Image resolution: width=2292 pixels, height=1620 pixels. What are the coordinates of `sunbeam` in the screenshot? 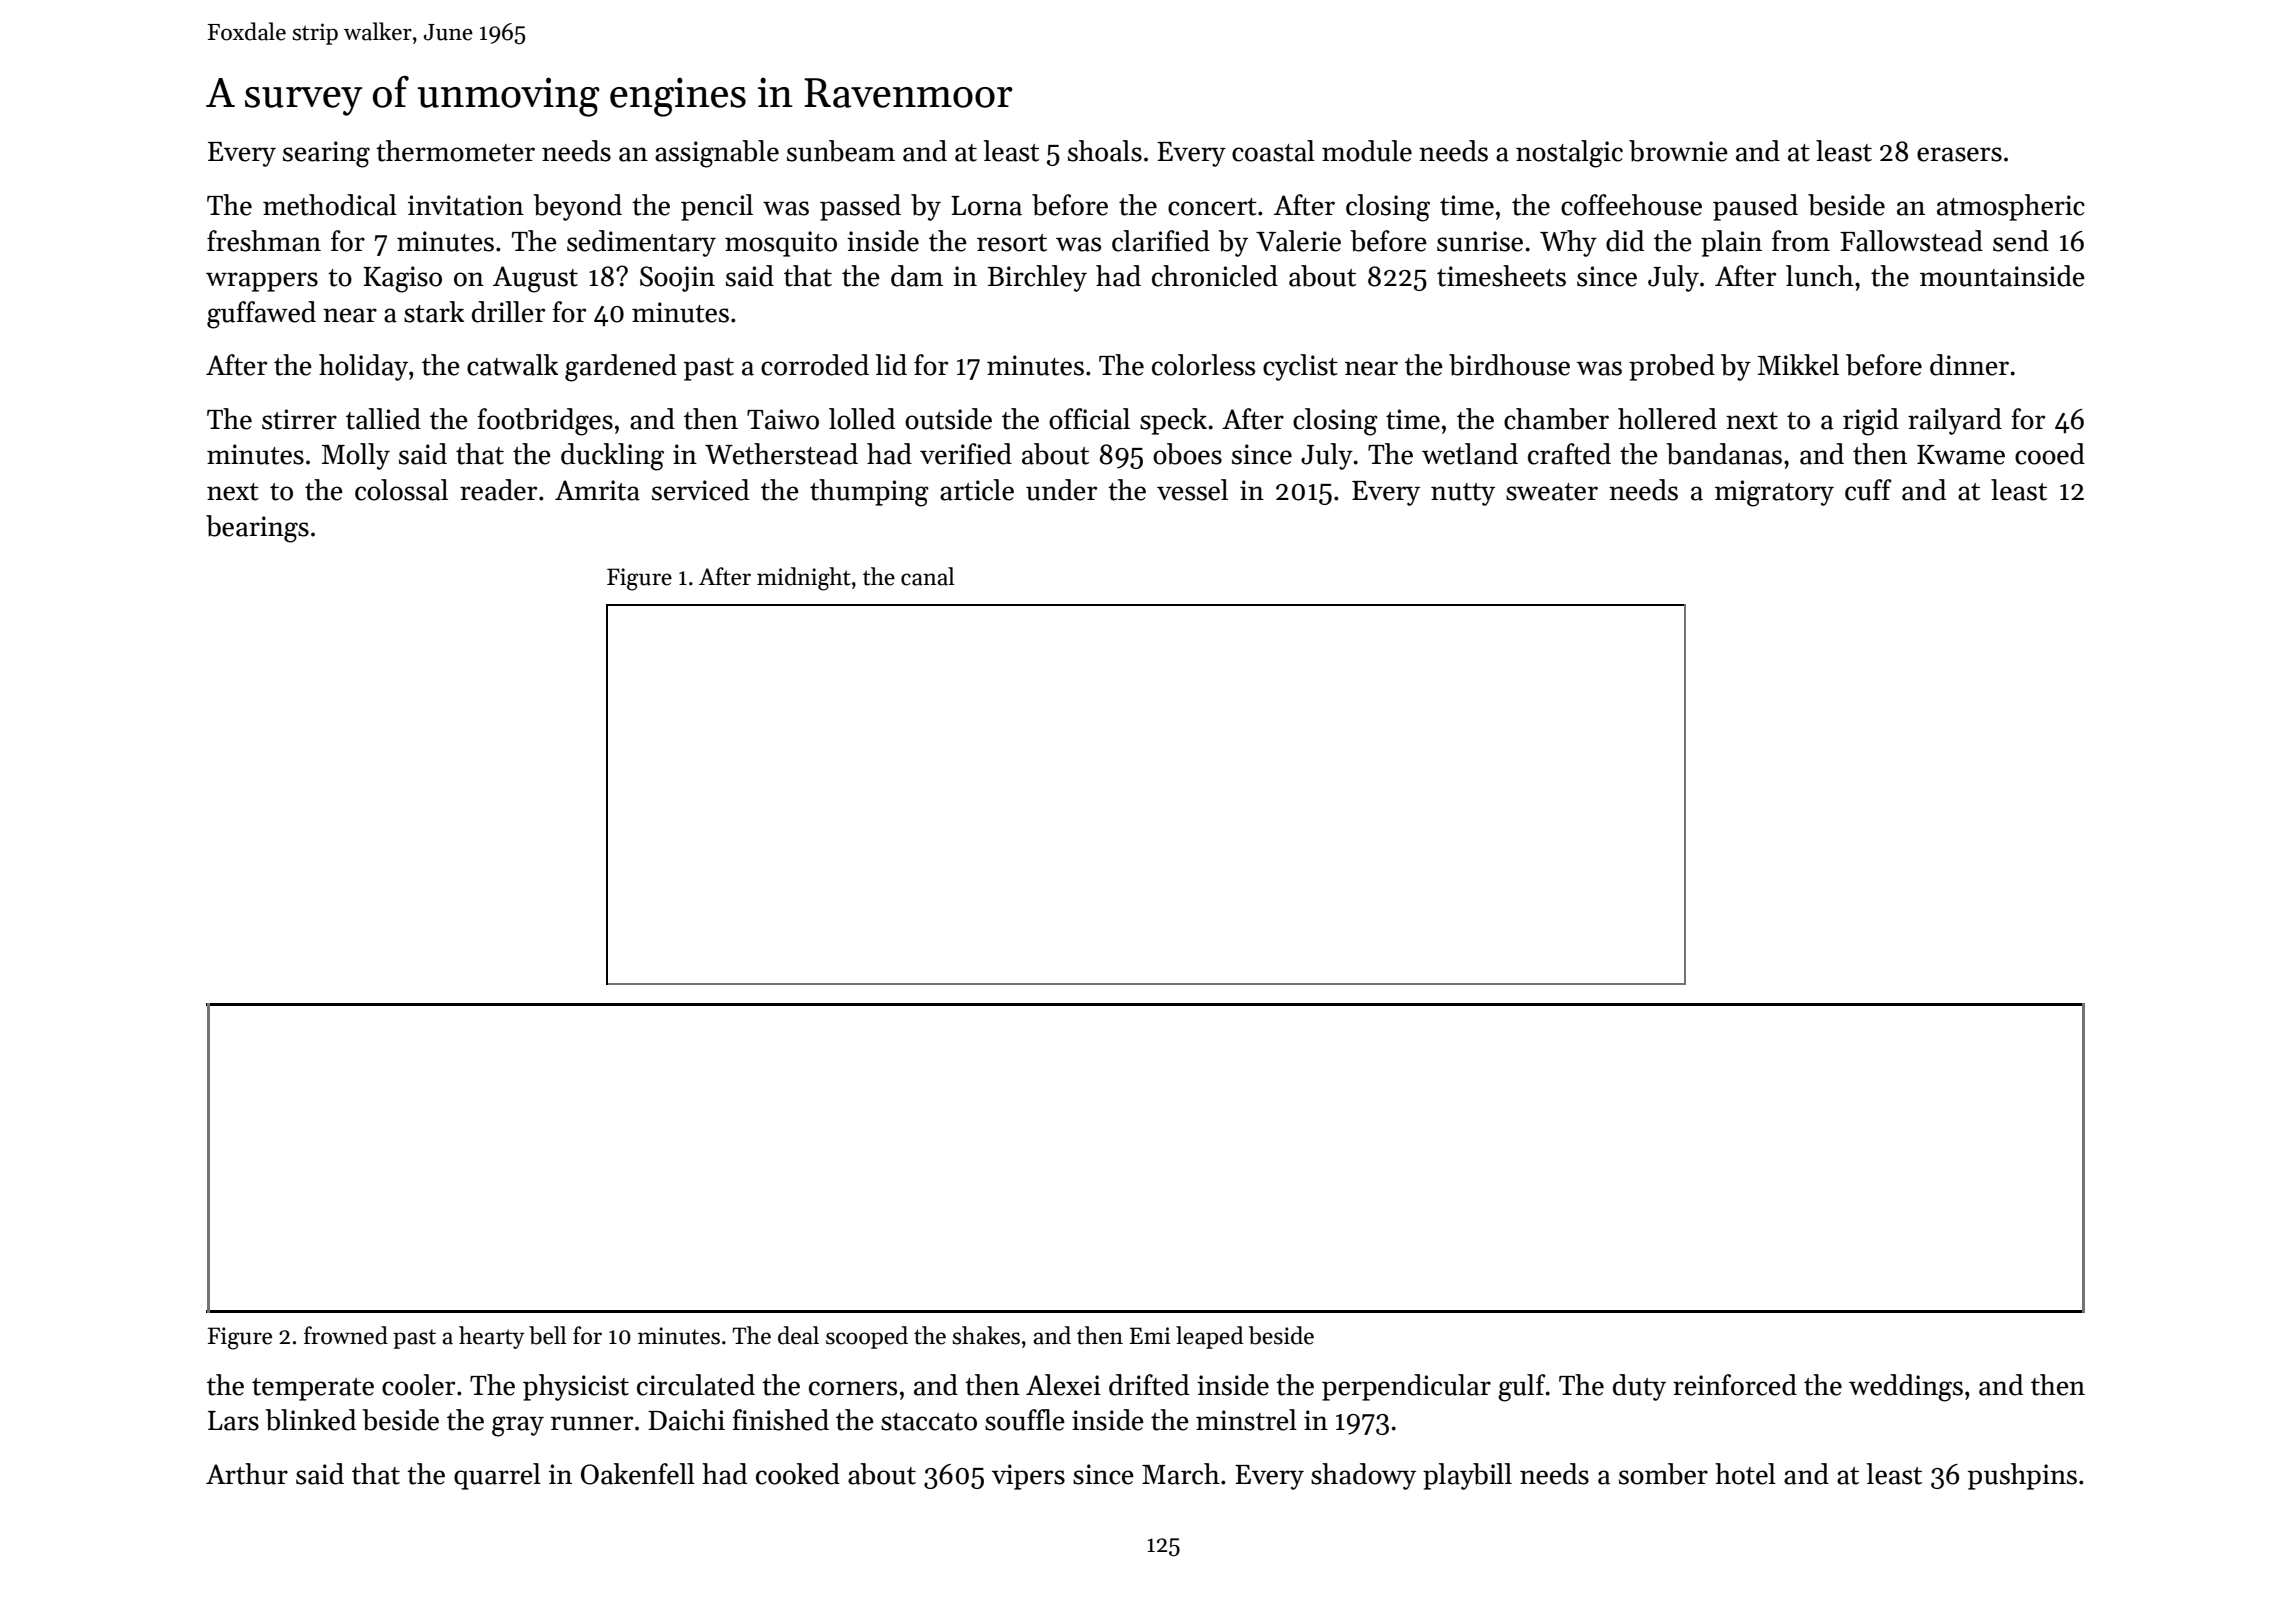 It's located at (841, 151).
